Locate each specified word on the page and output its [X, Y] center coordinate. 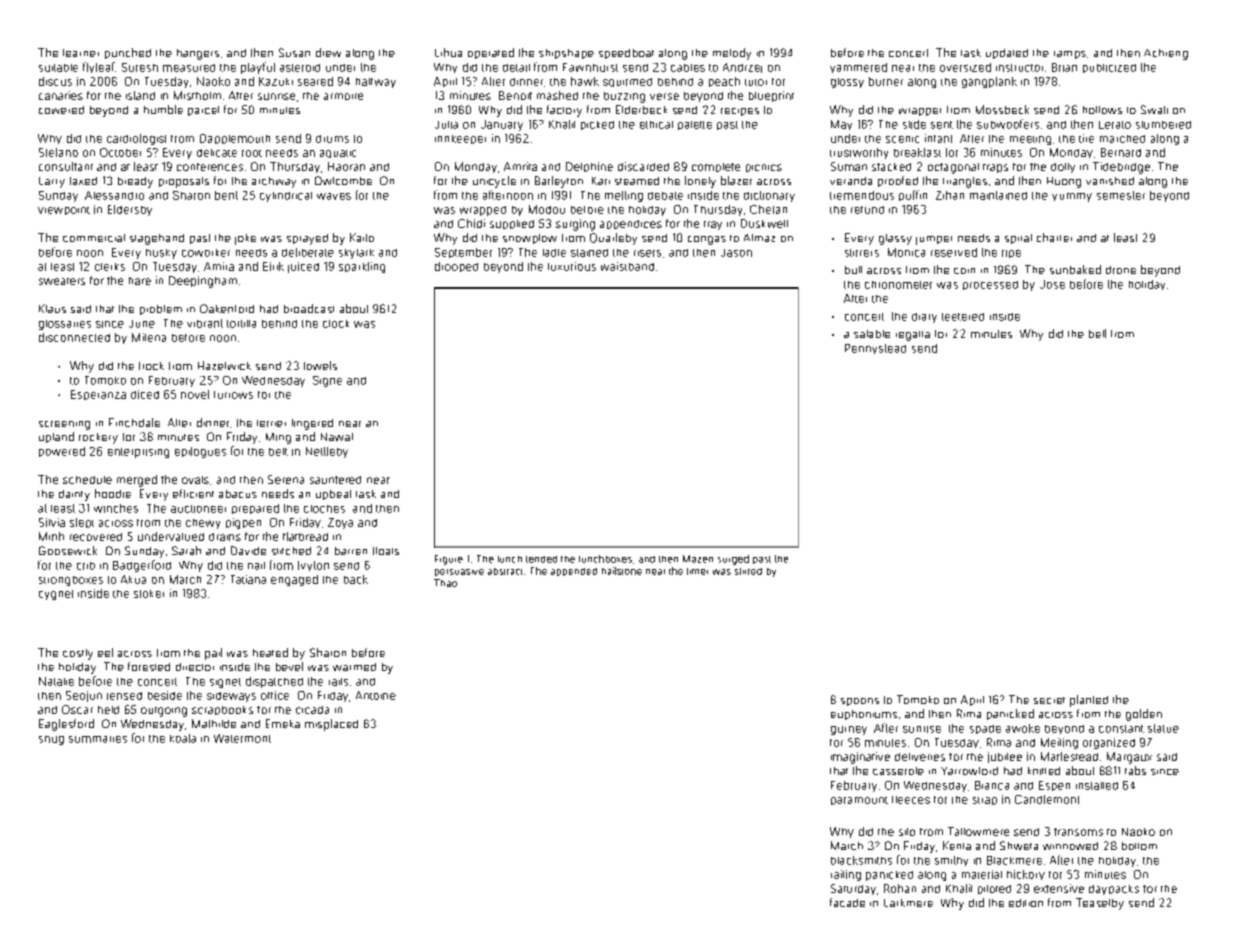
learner [81, 53]
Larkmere [908, 903]
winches [116, 508]
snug [51, 740]
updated [1007, 54]
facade [847, 902]
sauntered [335, 480]
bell [1097, 333]
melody [732, 54]
